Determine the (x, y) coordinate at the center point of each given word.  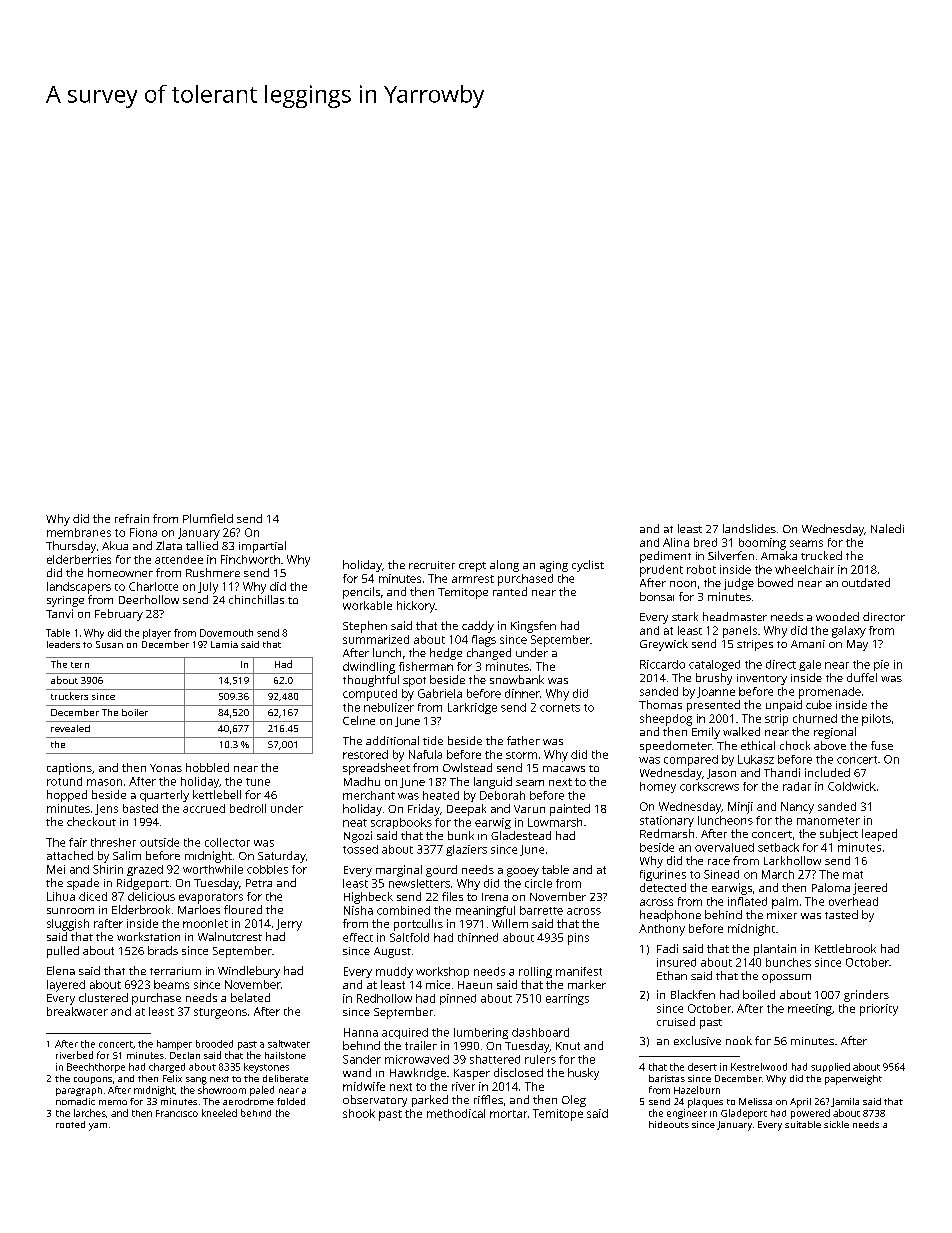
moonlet (205, 923)
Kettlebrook (845, 948)
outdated (866, 582)
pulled (63, 952)
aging (554, 566)
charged (167, 1068)
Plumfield (208, 518)
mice (438, 984)
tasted (841, 914)
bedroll (248, 808)
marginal (399, 871)
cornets (560, 708)
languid (493, 783)
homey (658, 787)
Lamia (224, 644)
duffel (862, 677)
